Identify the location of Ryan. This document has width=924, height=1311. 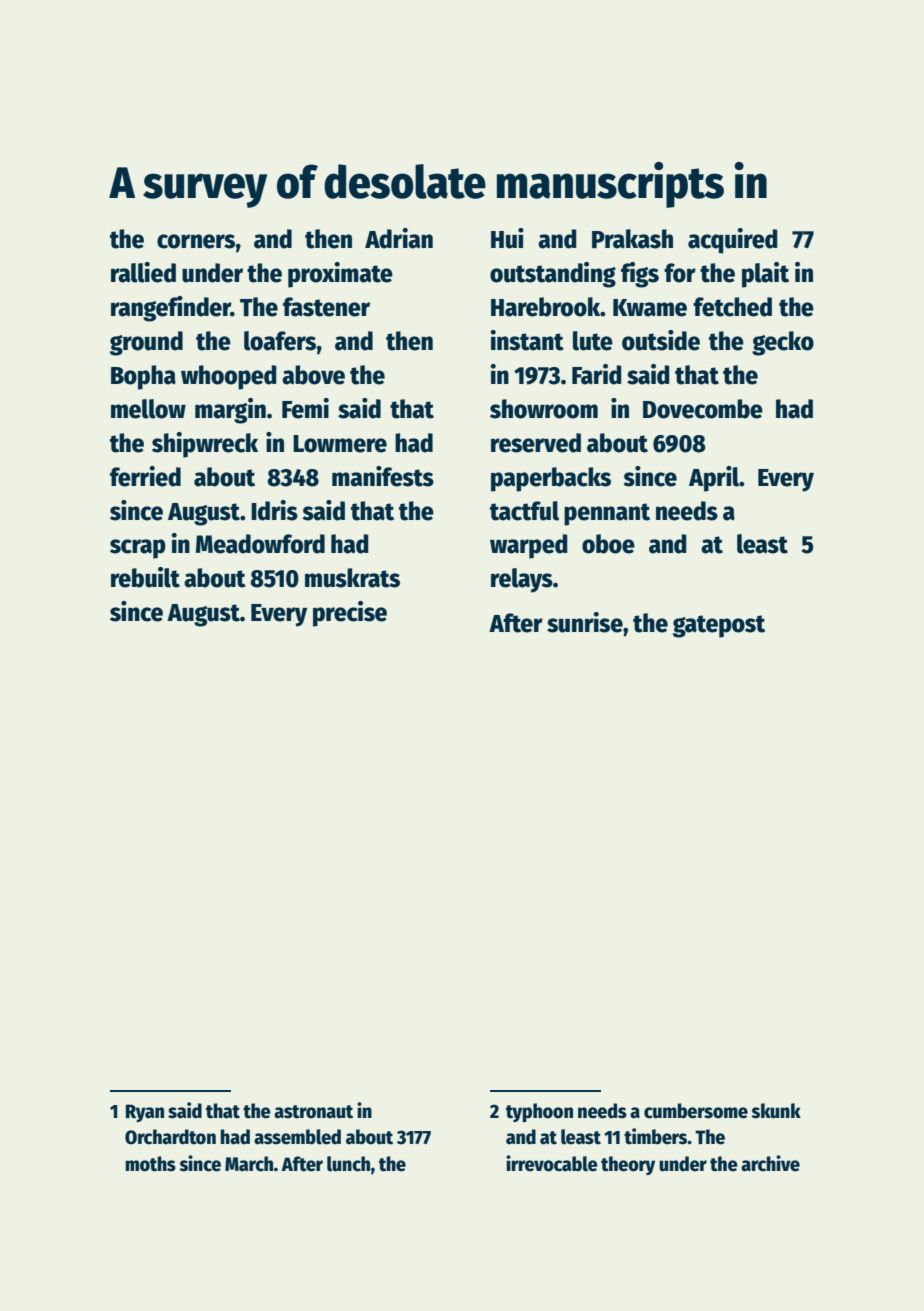
(145, 1113).
